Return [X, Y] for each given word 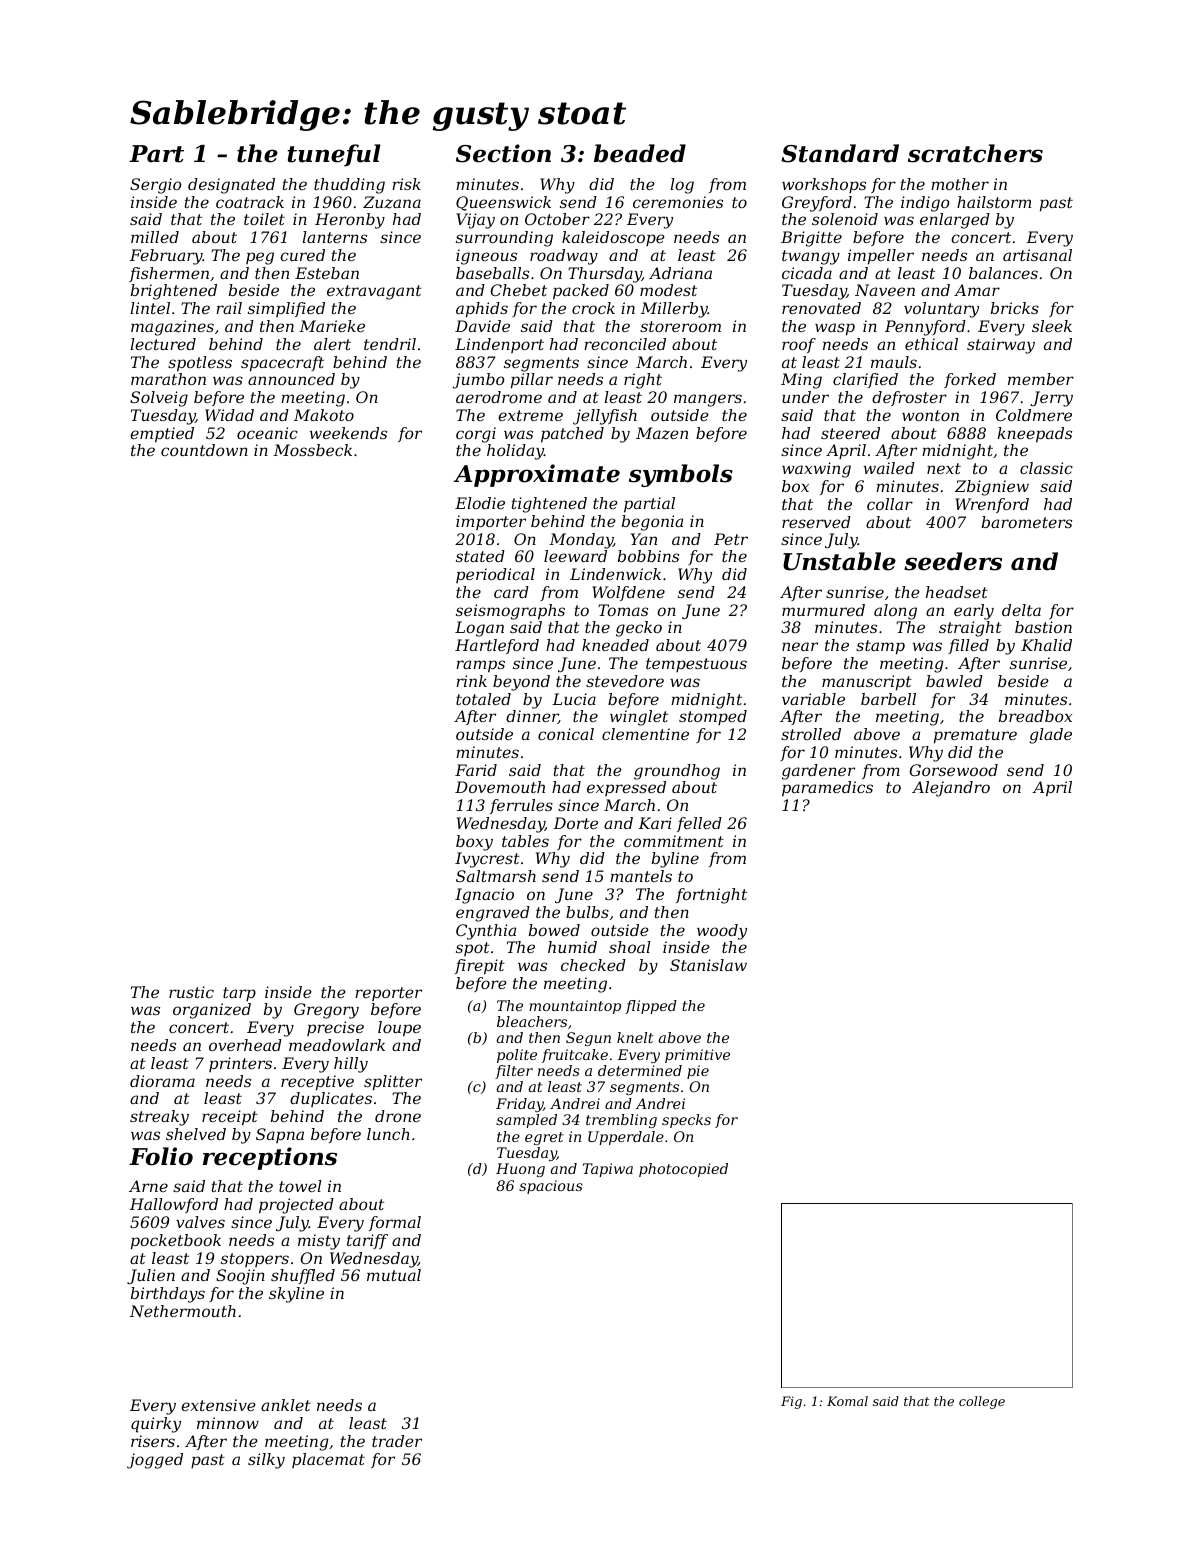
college [982, 1402]
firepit [480, 967]
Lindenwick [615, 574]
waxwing [816, 470]
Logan [479, 629]
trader [397, 1441]
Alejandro [951, 789]
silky [266, 1461]
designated [231, 186]
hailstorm [994, 202]
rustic [191, 992]
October [557, 219]
